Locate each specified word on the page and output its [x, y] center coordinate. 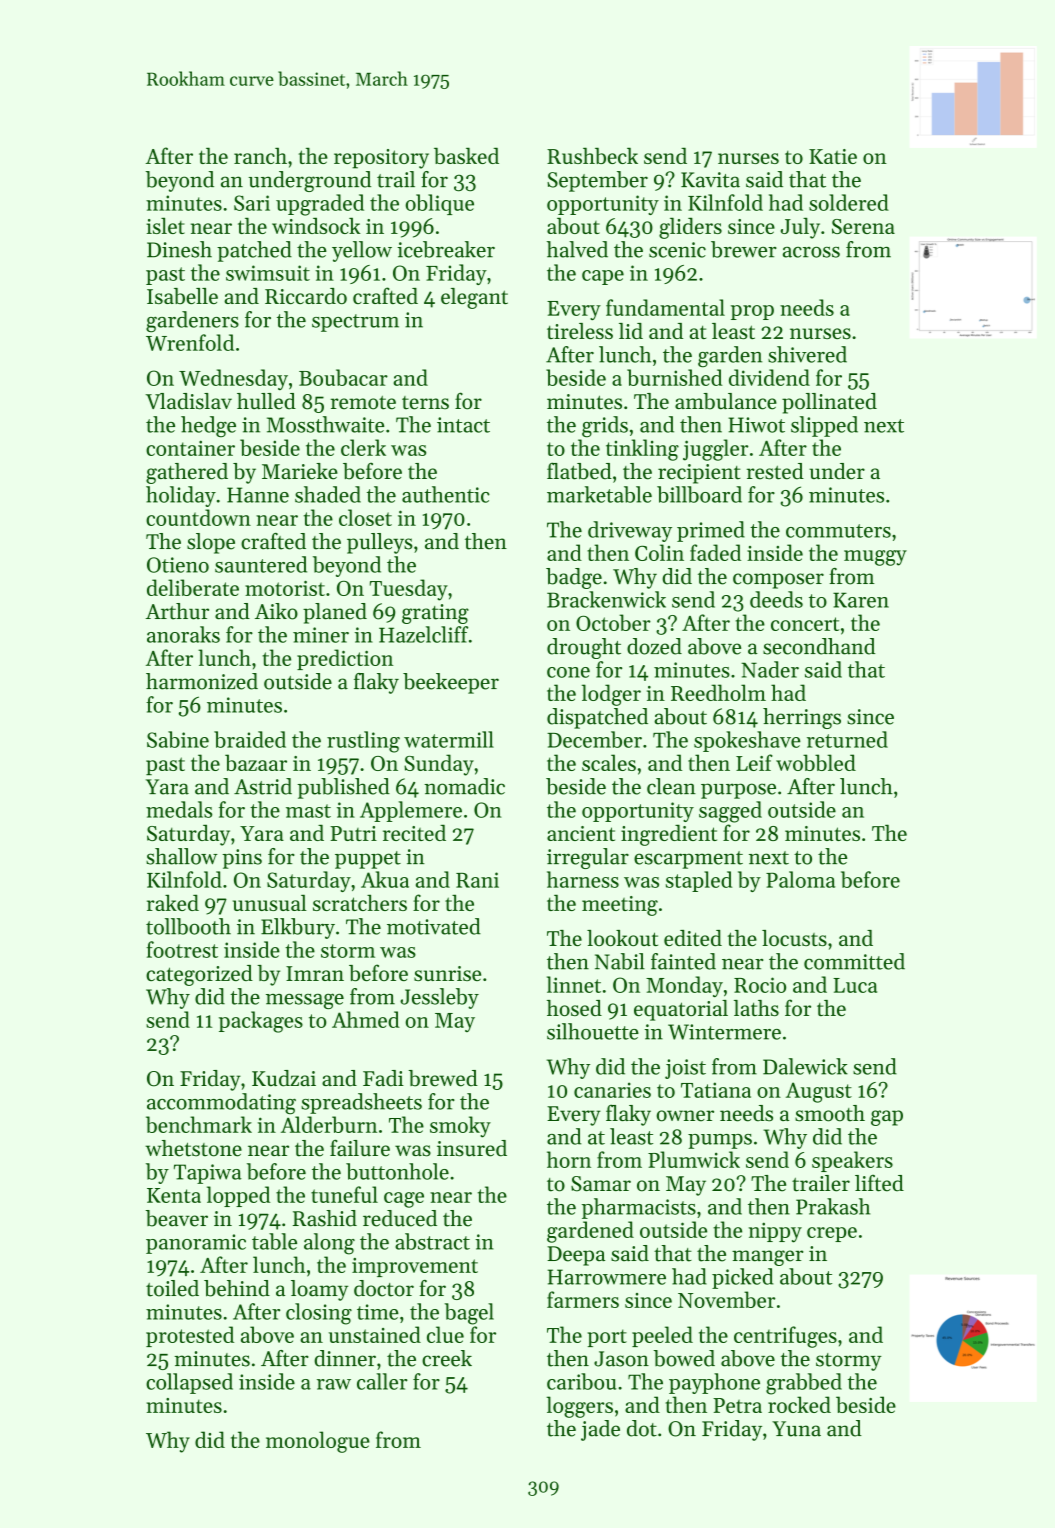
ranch [260, 155]
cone [568, 672]
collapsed [189, 1383]
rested [775, 471]
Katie [833, 156]
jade [600, 1430]
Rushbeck [592, 155]
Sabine [178, 739]
